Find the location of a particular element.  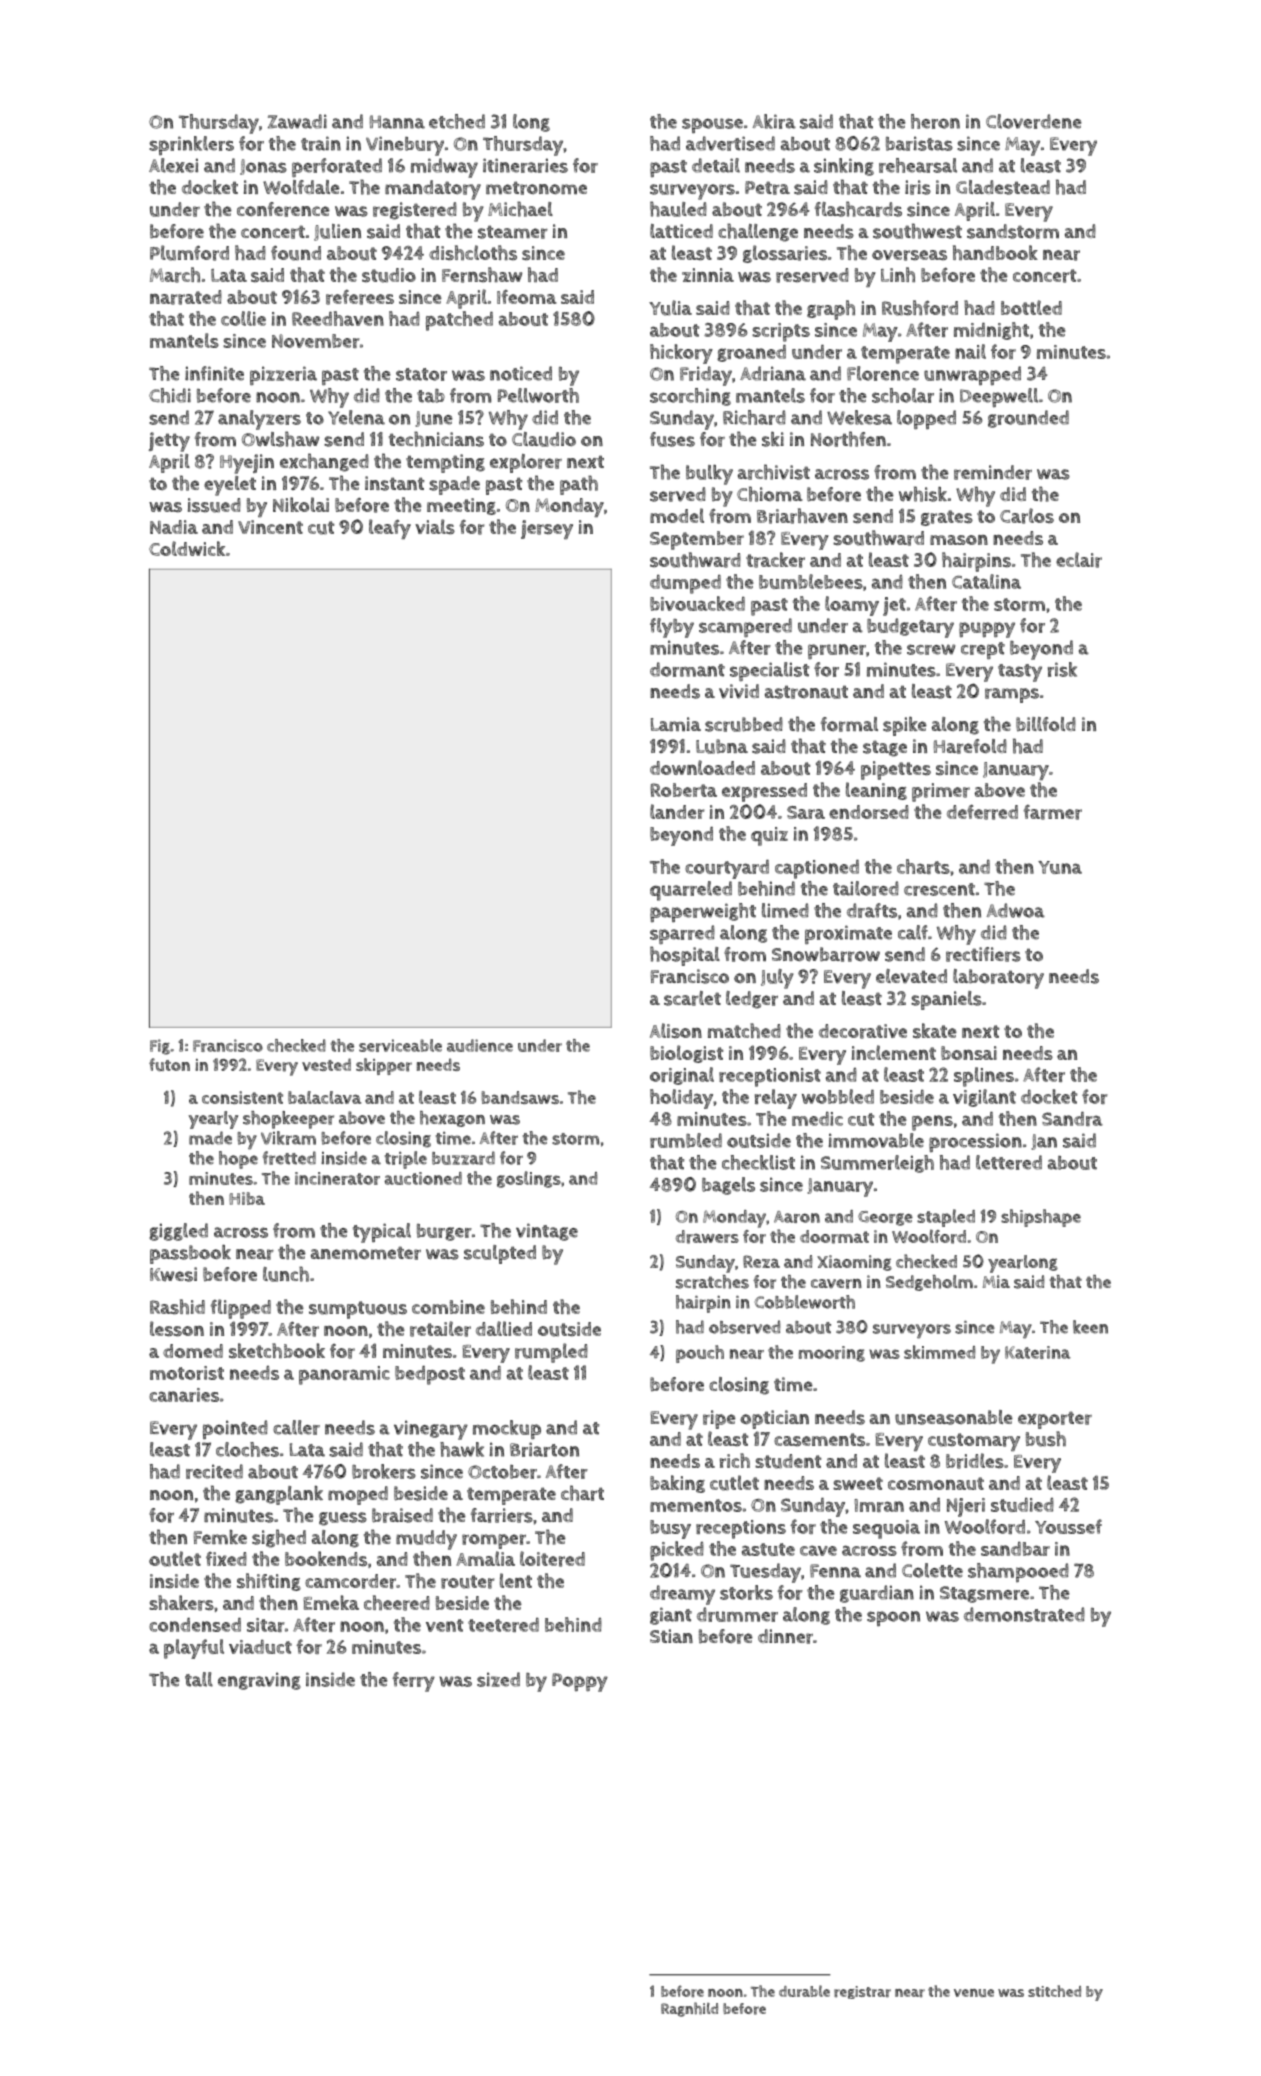

Zawadi is located at coordinates (297, 121).
